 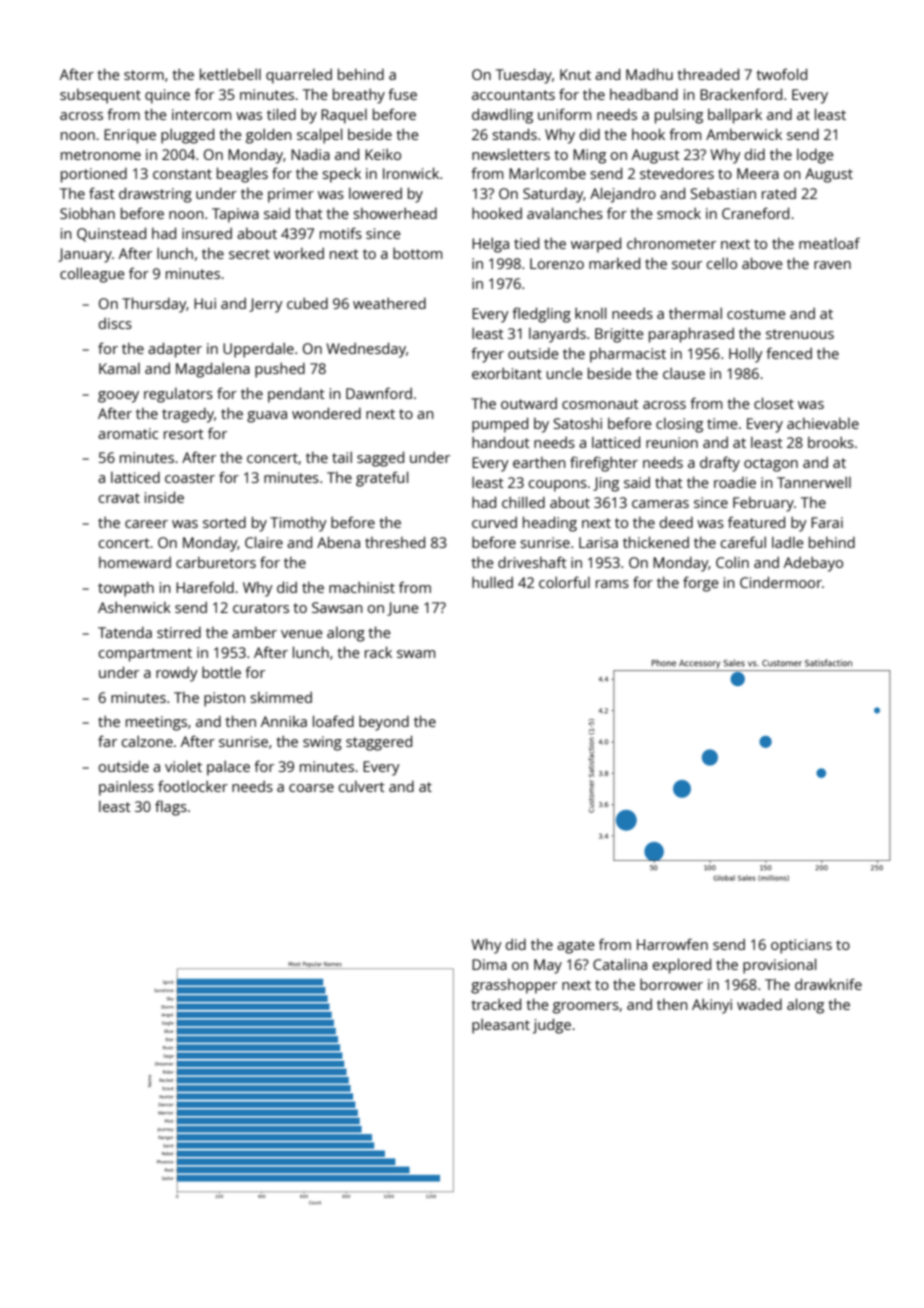 I want to click on Tatenda, so click(x=125, y=632).
